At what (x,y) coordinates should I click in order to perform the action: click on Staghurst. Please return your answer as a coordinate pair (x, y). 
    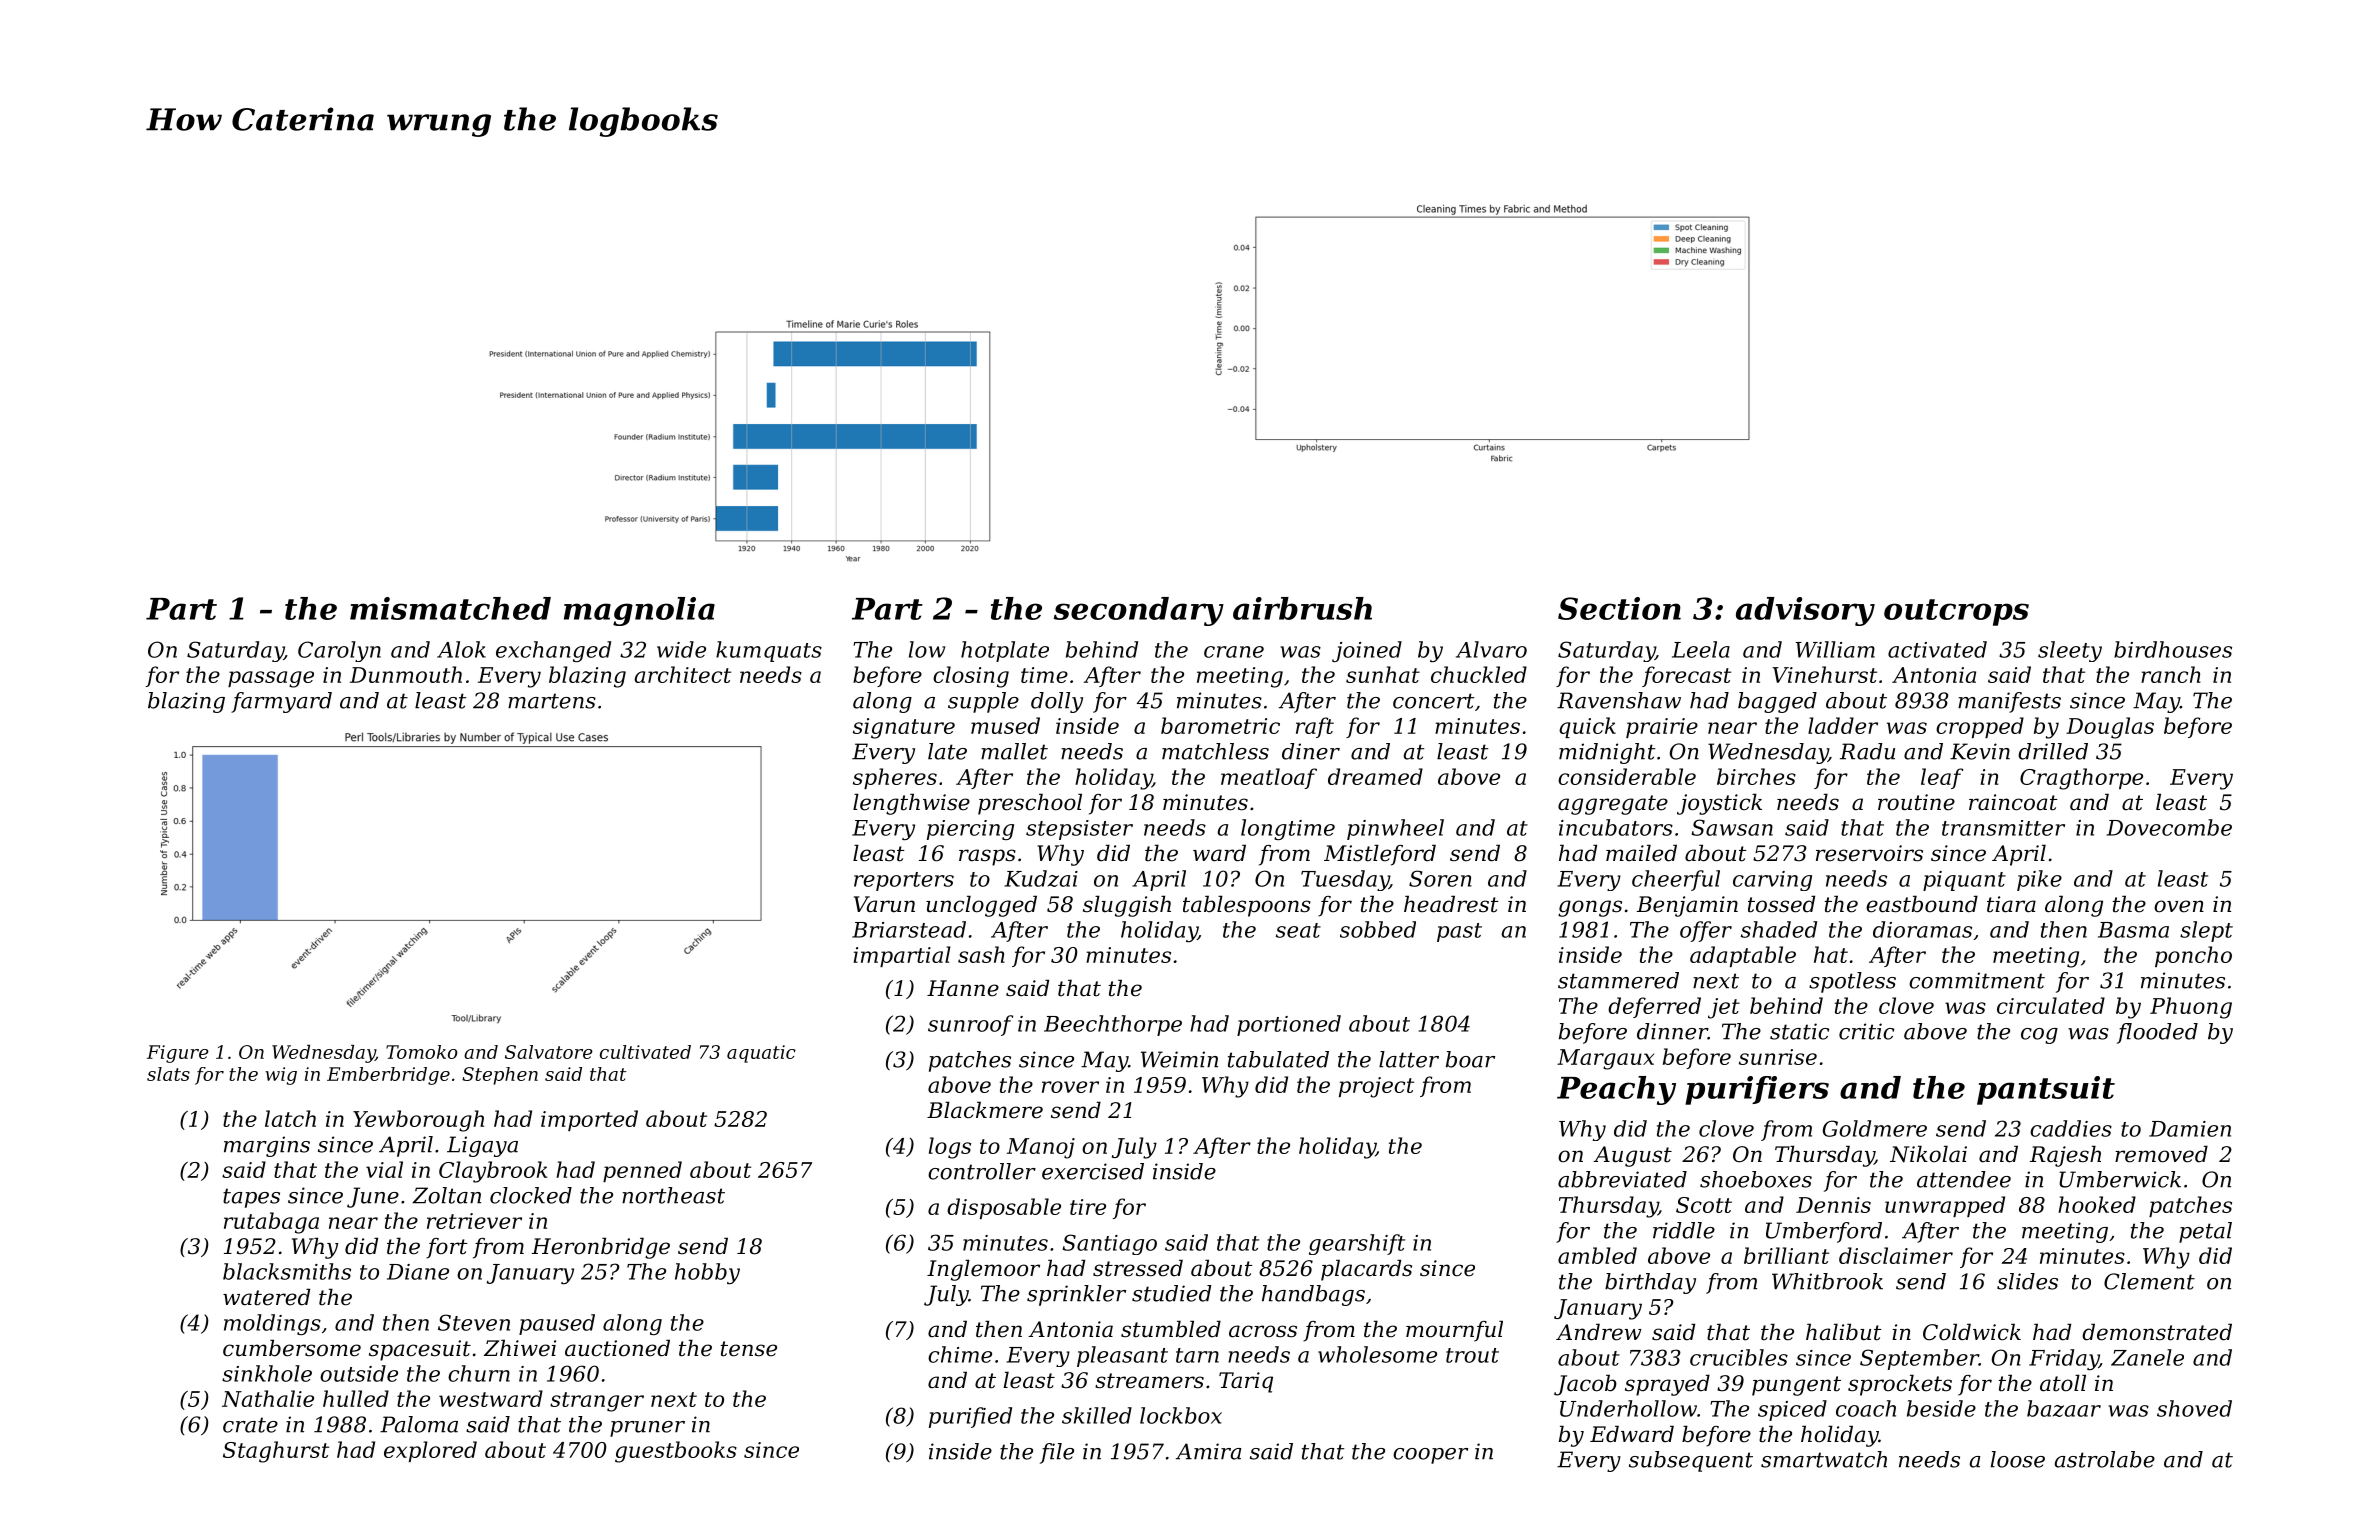
    Looking at the image, I should click on (276, 1452).
